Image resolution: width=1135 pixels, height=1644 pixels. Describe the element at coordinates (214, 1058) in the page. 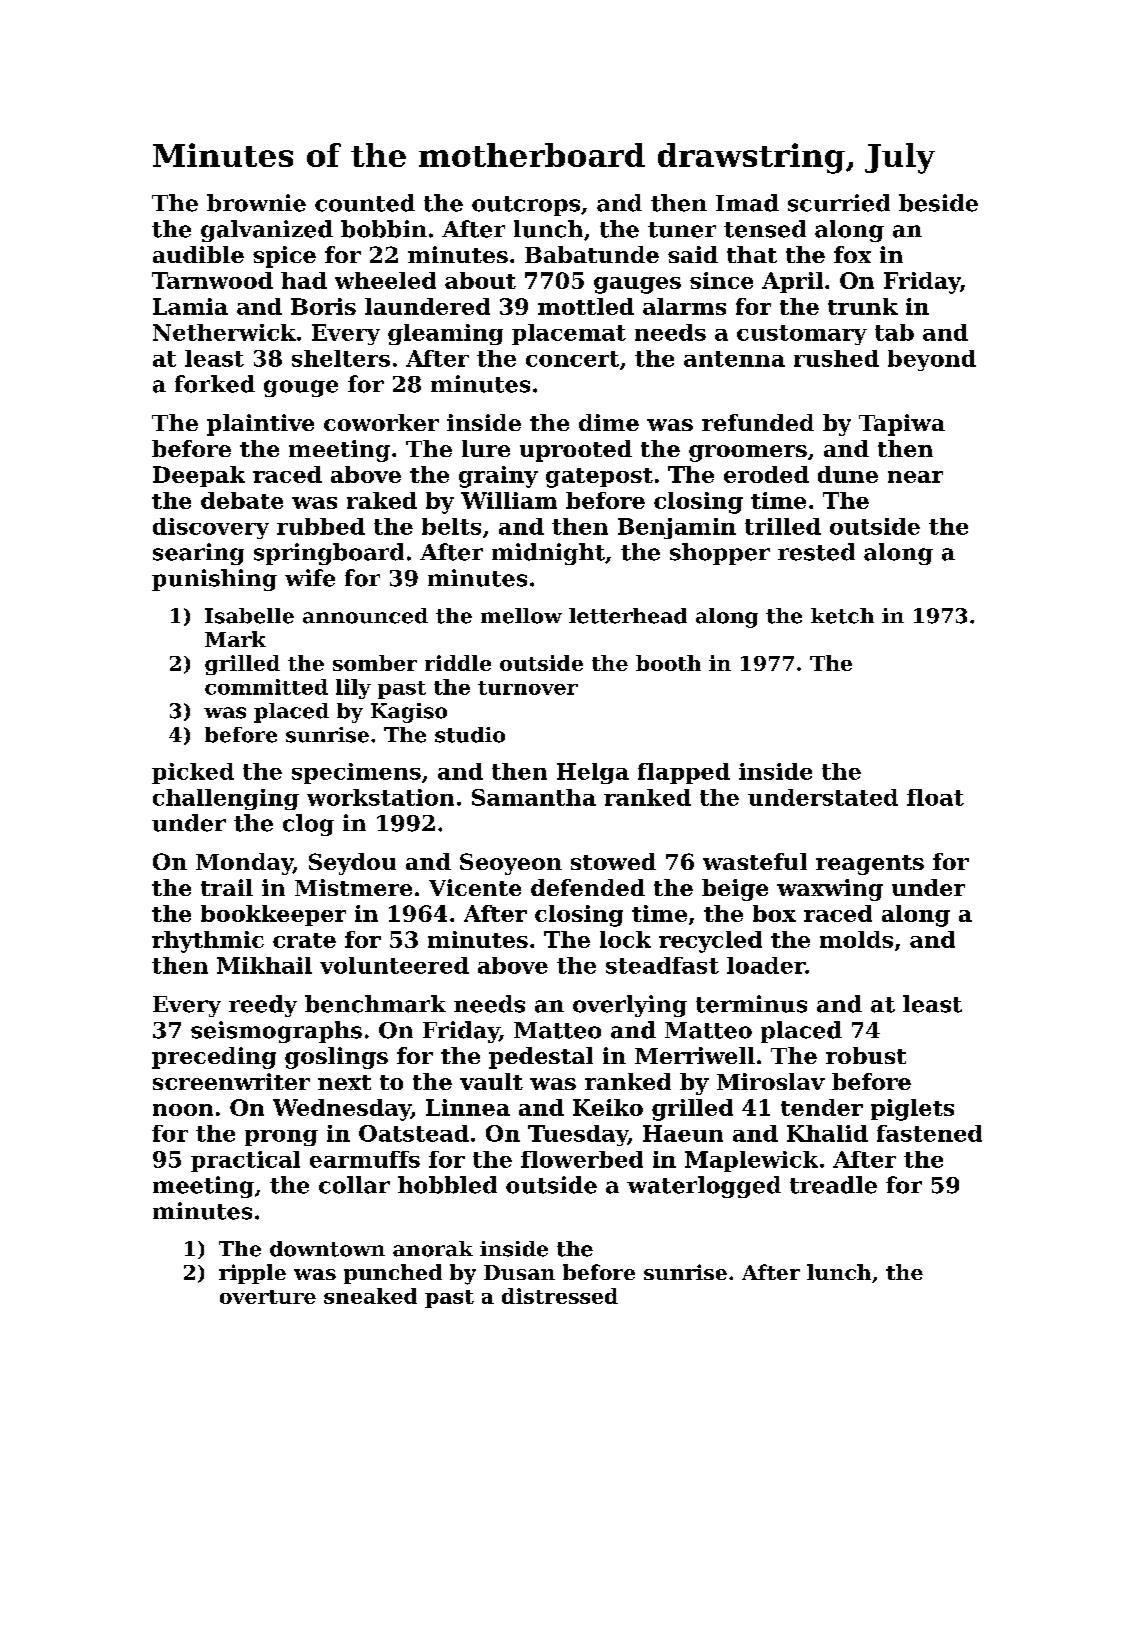

I see `preceding` at that location.
